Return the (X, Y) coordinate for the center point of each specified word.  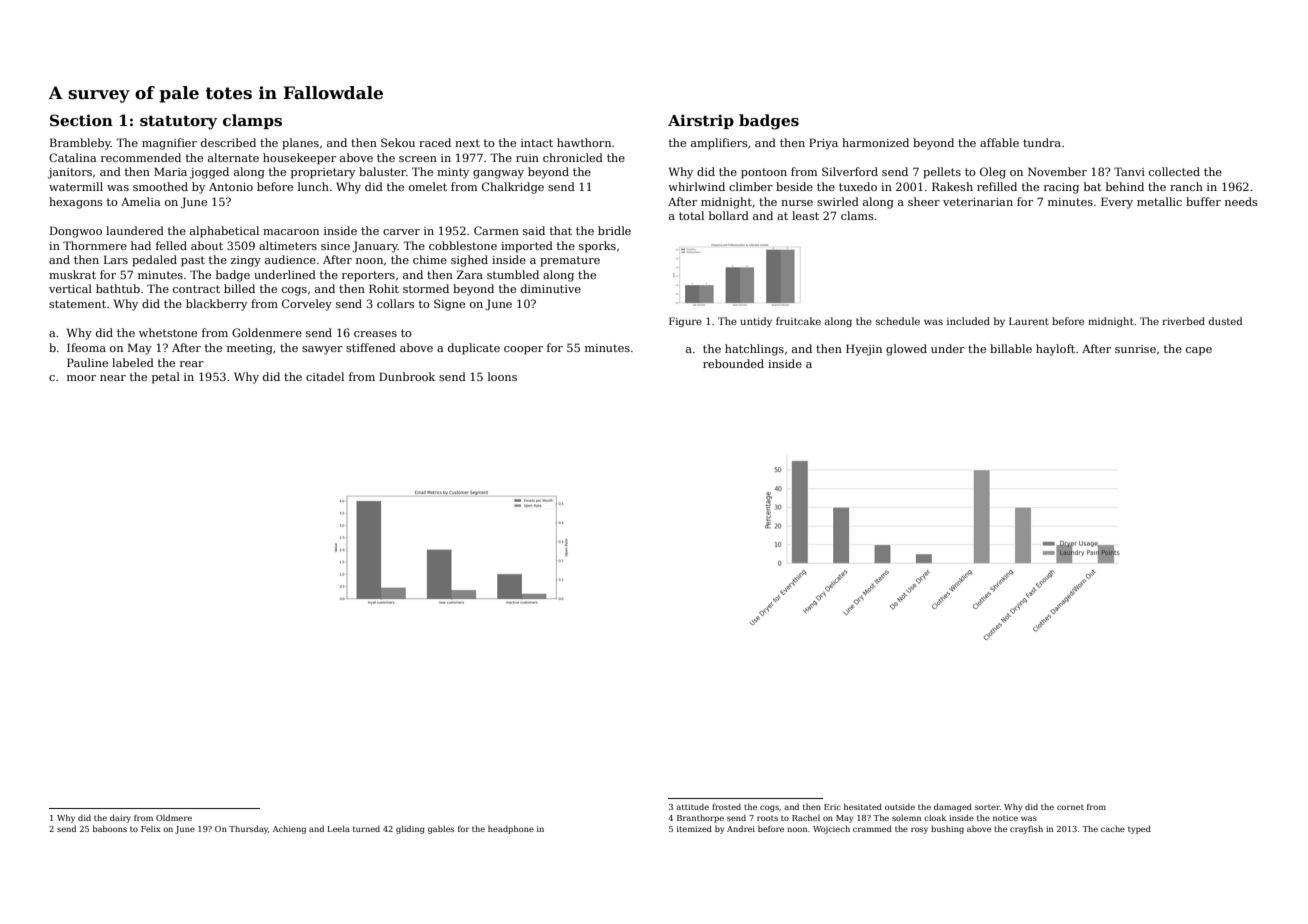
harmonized (875, 142)
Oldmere (174, 817)
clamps (252, 121)
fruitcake (798, 321)
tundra (1042, 142)
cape (1199, 351)
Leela (338, 828)
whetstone (168, 332)
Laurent (1029, 321)
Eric (832, 807)
